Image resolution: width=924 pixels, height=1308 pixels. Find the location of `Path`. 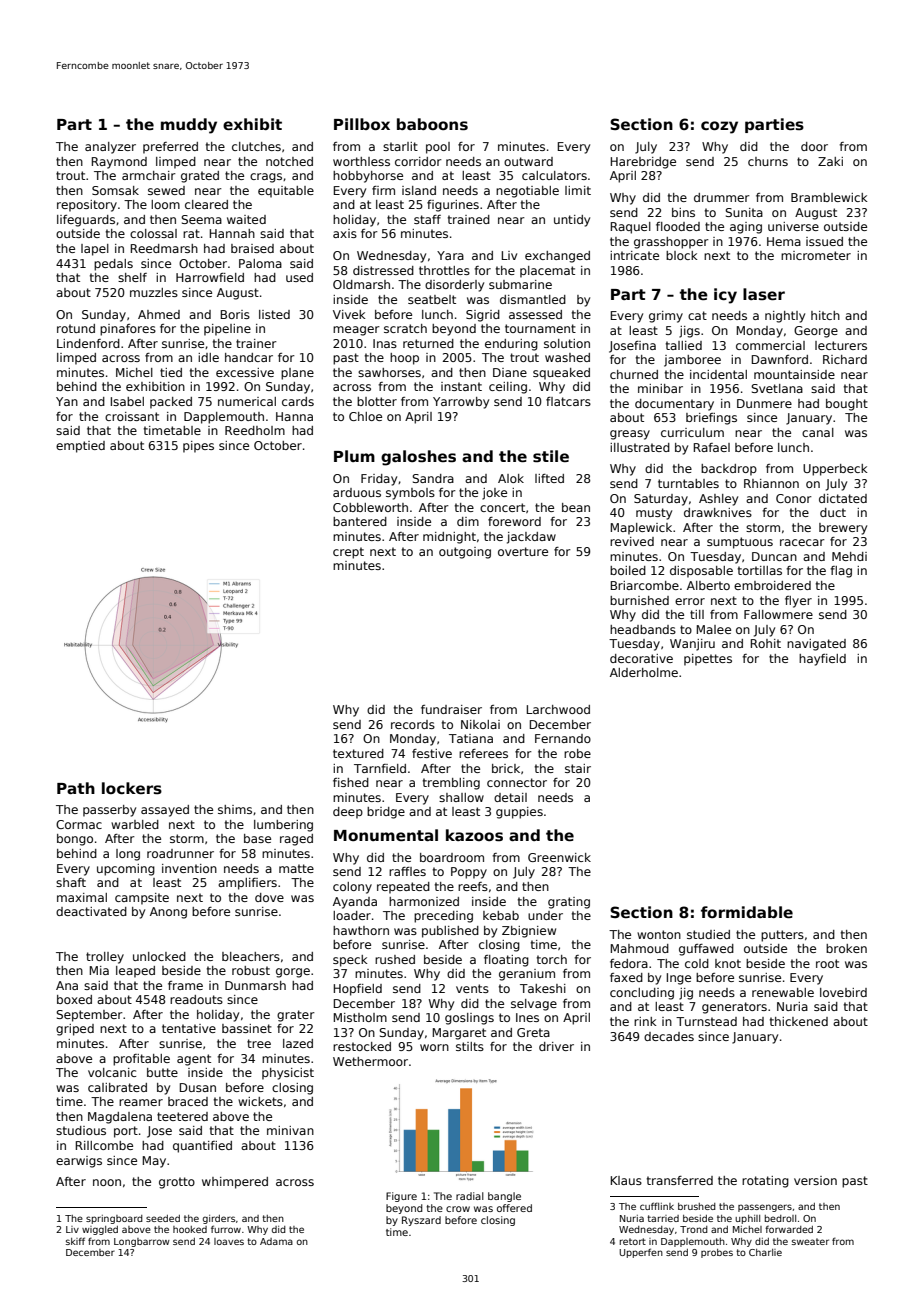

Path is located at coordinates (76, 788).
